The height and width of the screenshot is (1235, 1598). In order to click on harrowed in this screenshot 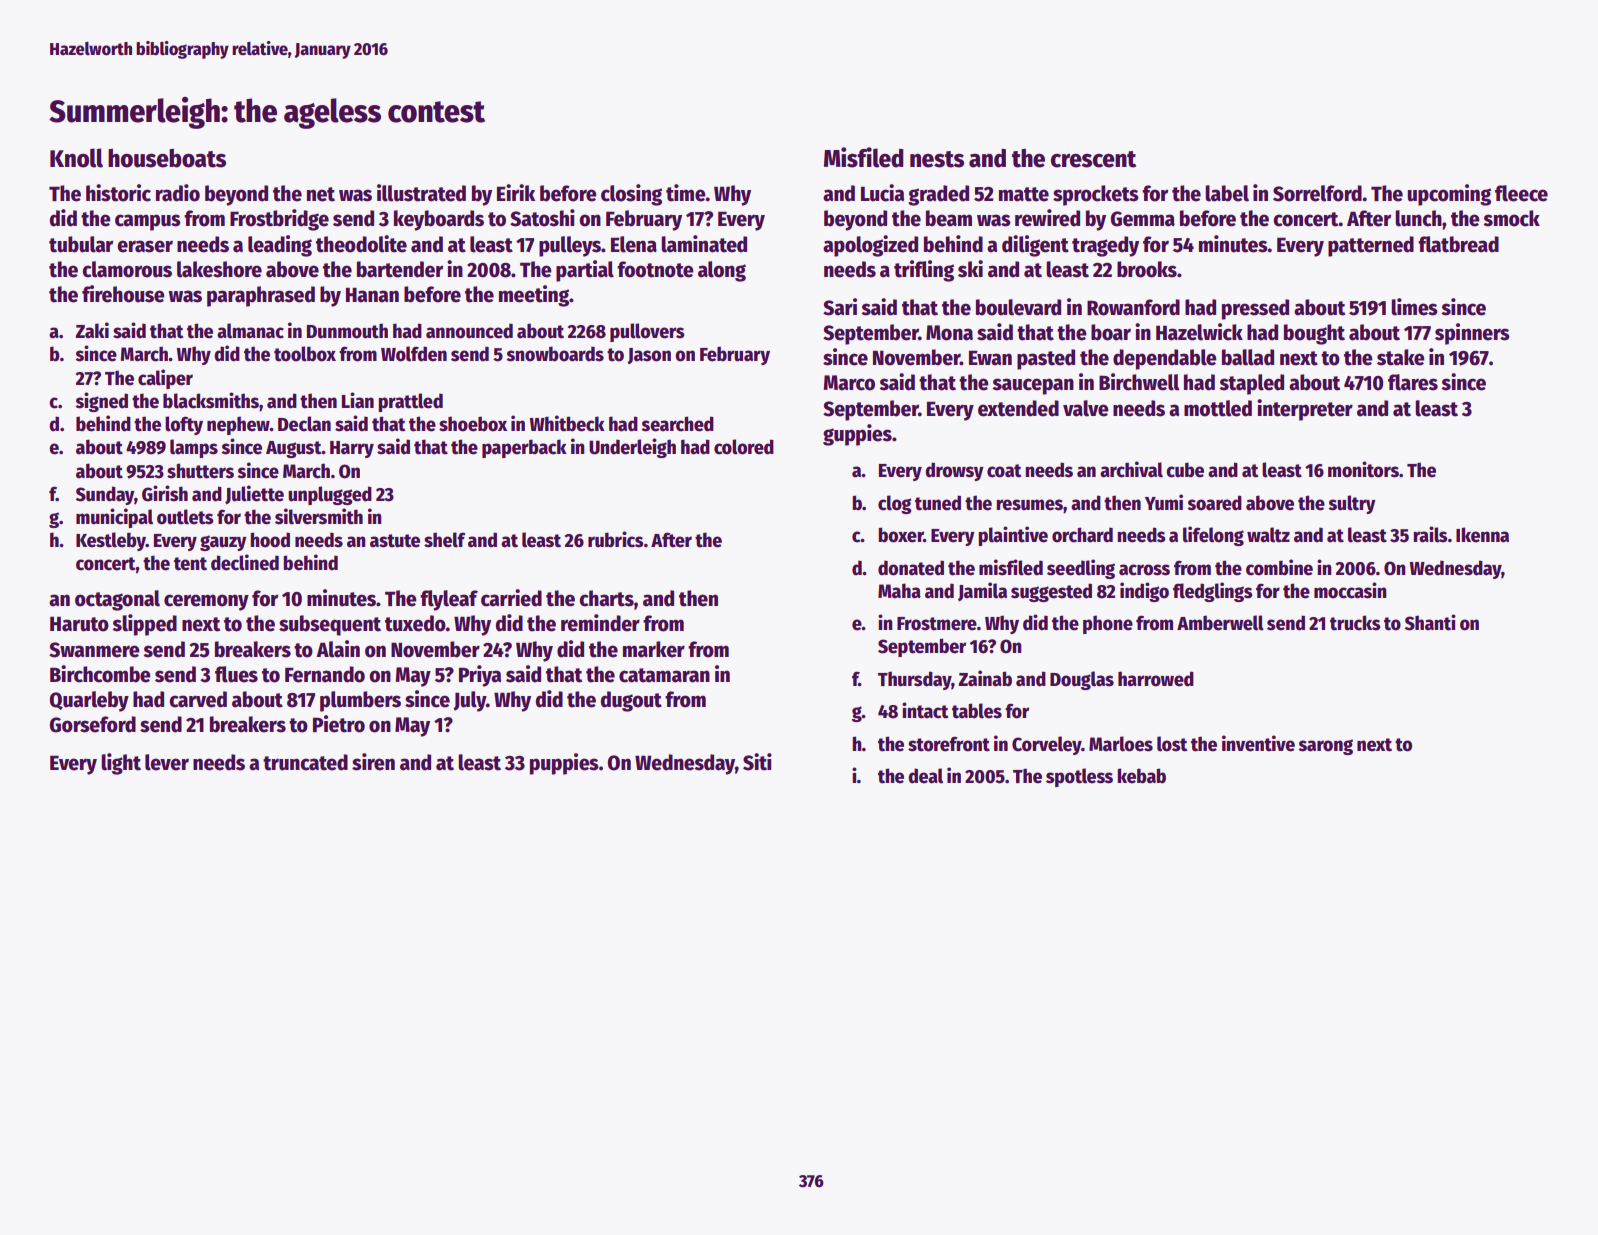, I will do `click(1156, 679)`.
